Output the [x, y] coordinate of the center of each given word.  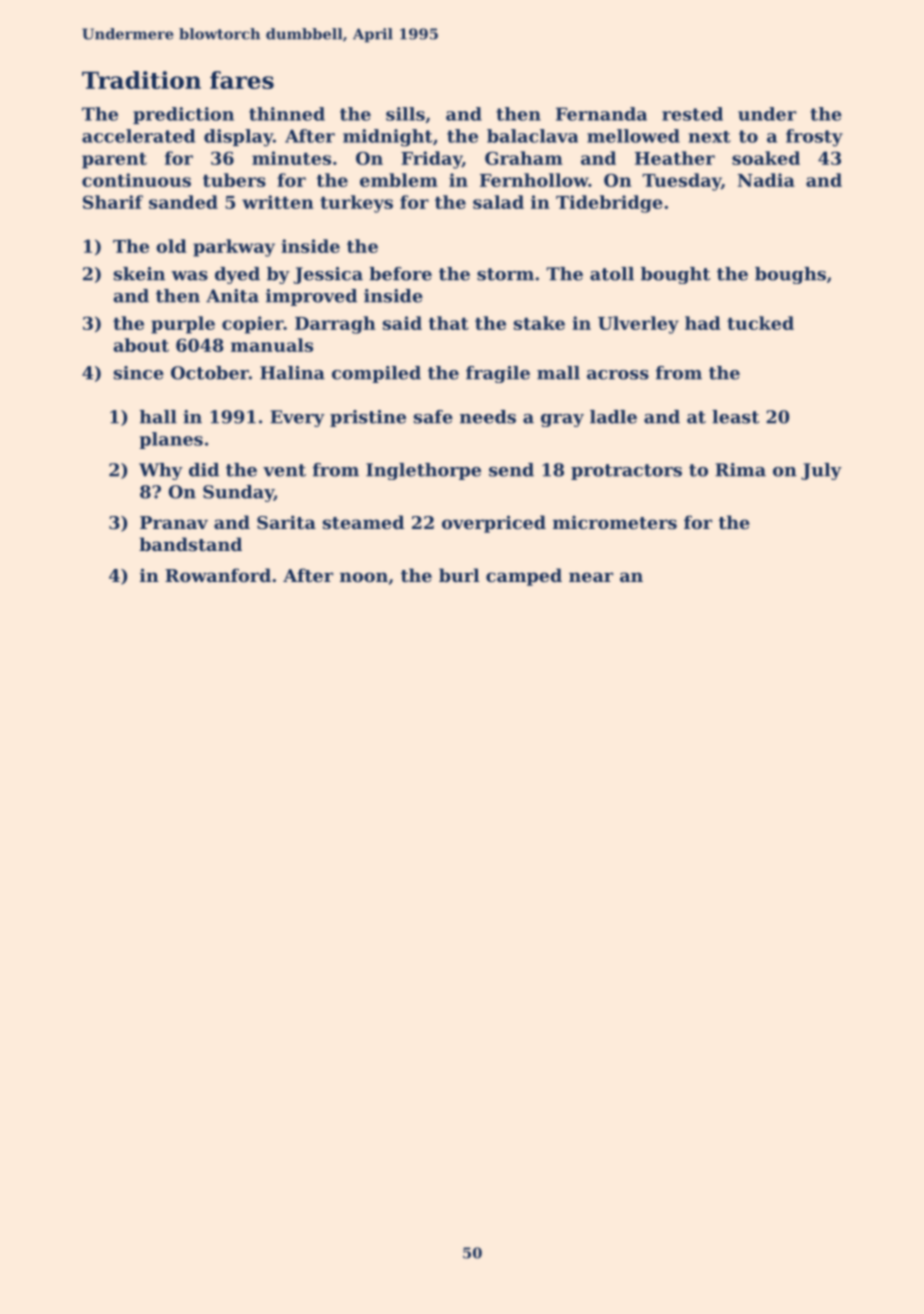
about [141, 345]
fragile [498, 374]
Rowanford [218, 575]
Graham [524, 158]
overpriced [494, 524]
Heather [675, 158]
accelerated [138, 136]
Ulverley [638, 325]
